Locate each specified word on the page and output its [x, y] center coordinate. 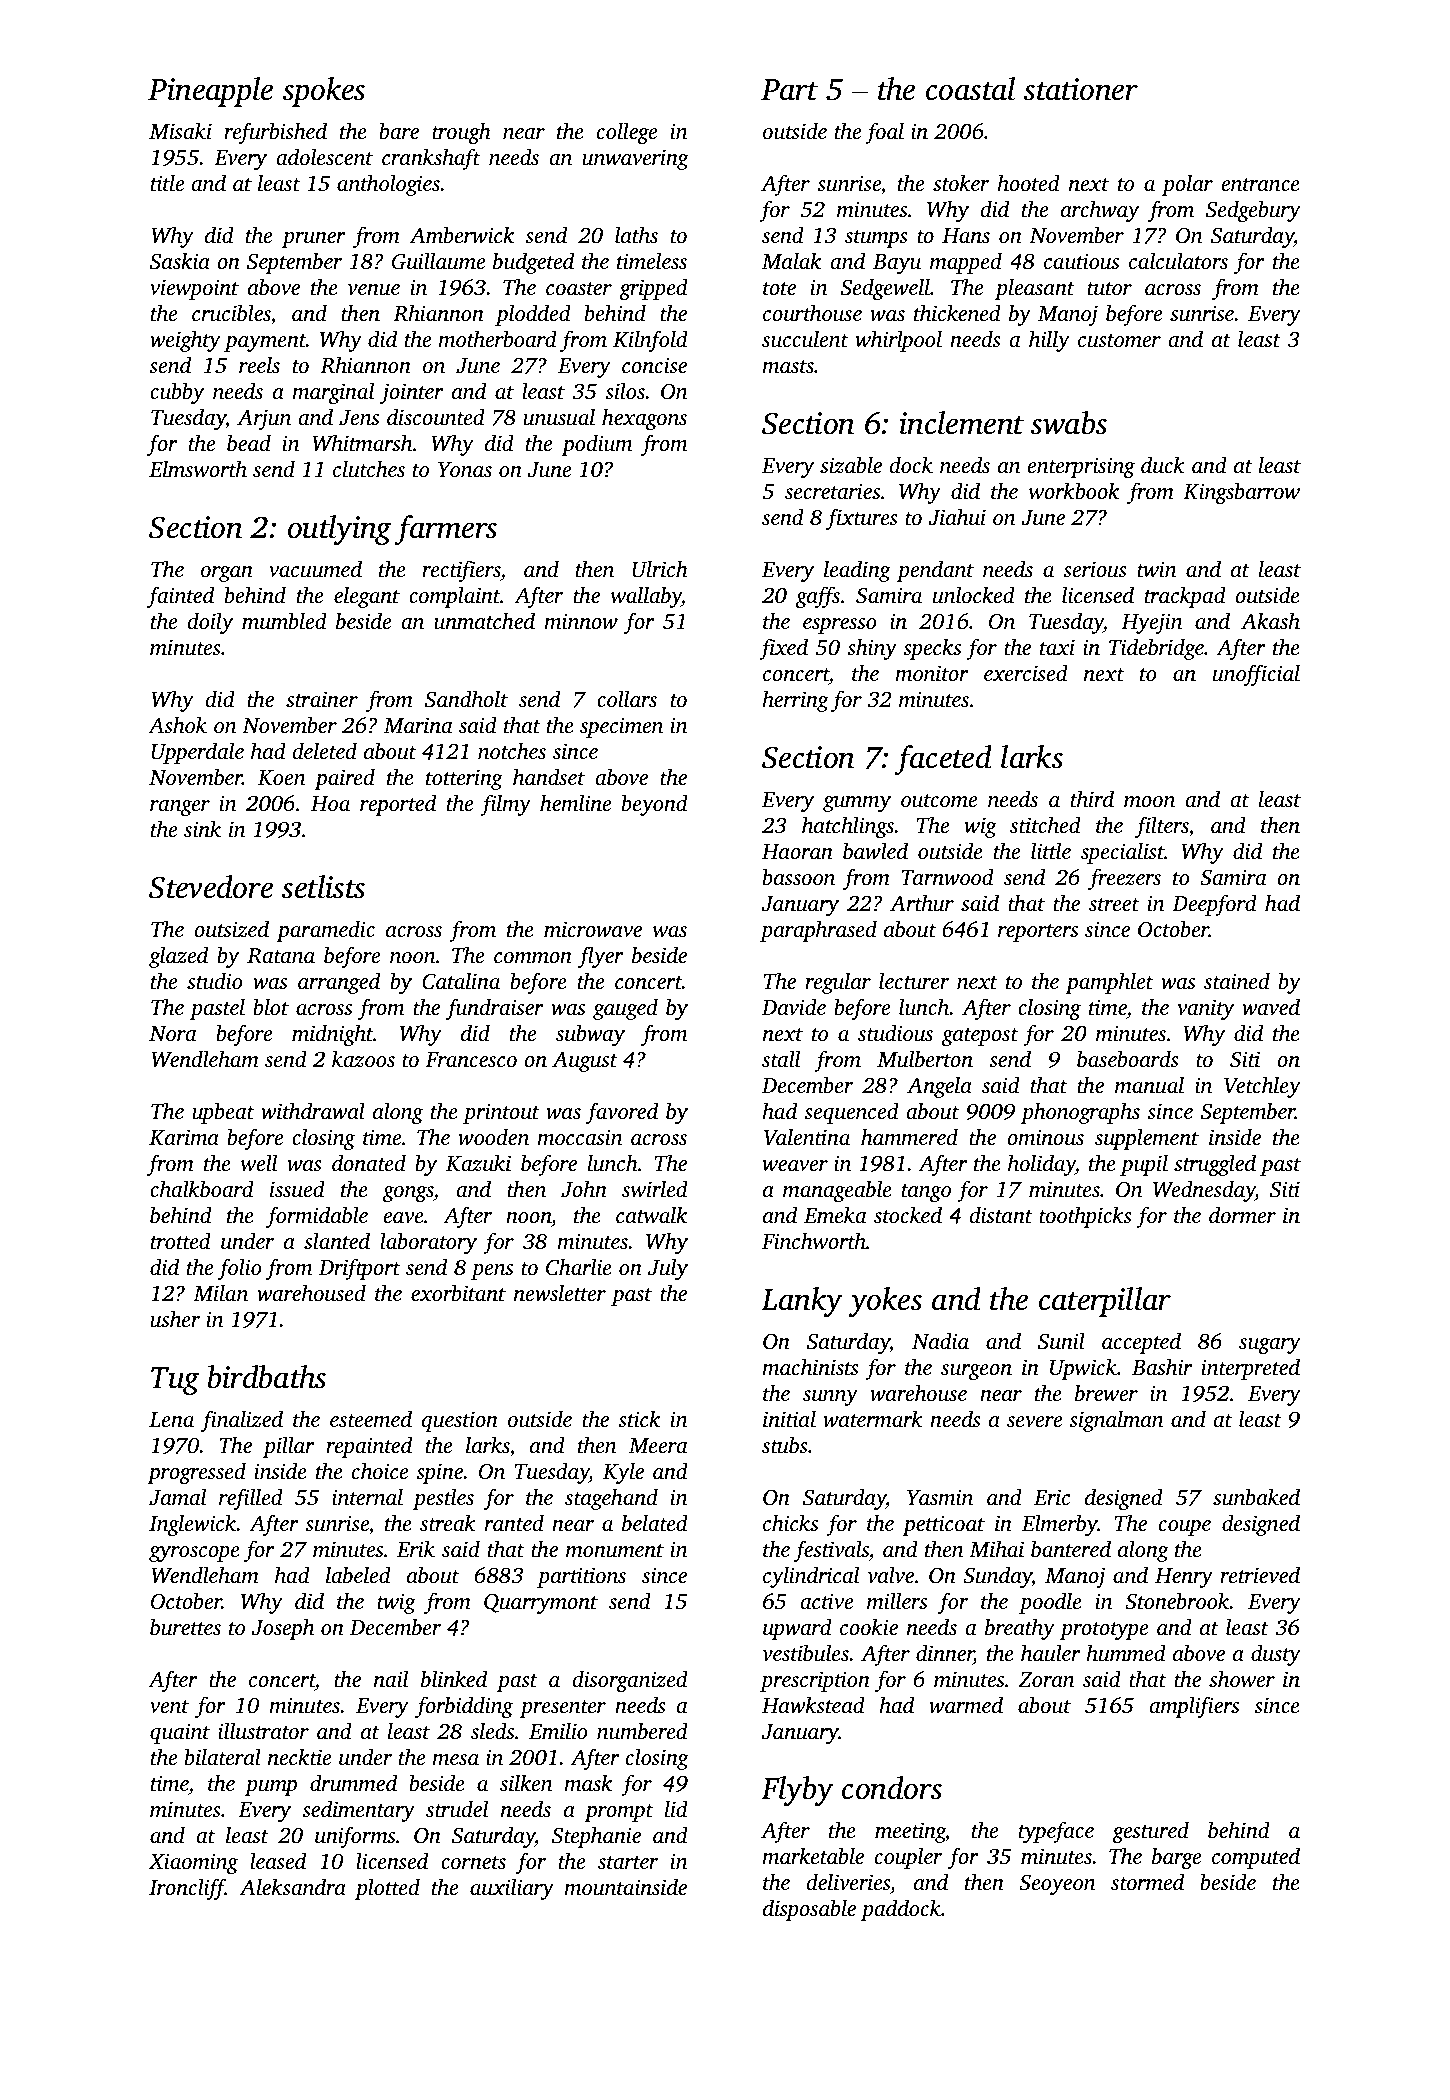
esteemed [371, 1418]
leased [278, 1860]
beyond [655, 805]
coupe [1185, 1528]
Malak [791, 260]
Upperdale [198, 753]
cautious [1081, 261]
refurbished [275, 133]
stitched [1045, 824]
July [668, 1269]
